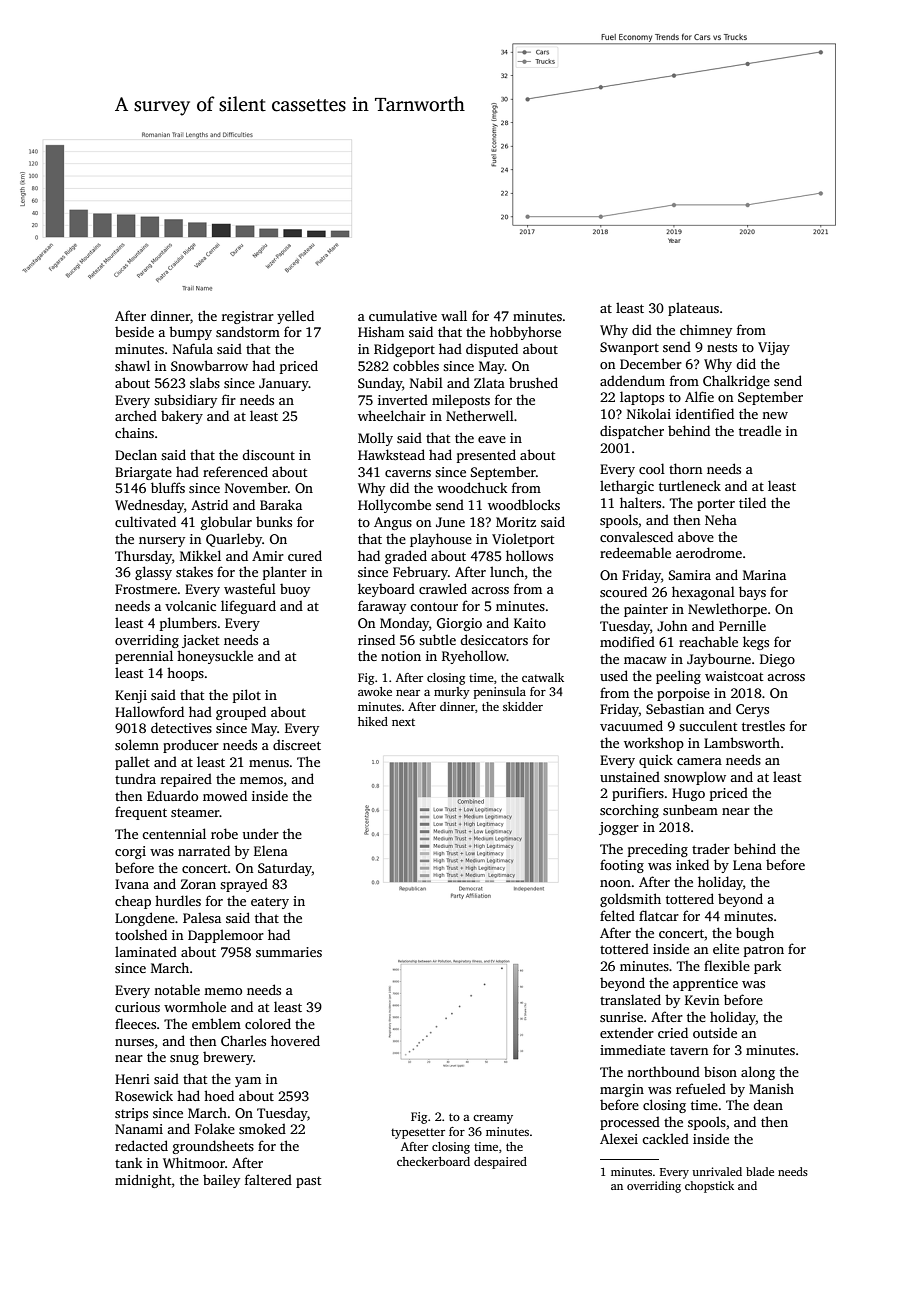  What do you see at coordinates (137, 744) in the screenshot?
I see `solemn` at bounding box center [137, 744].
